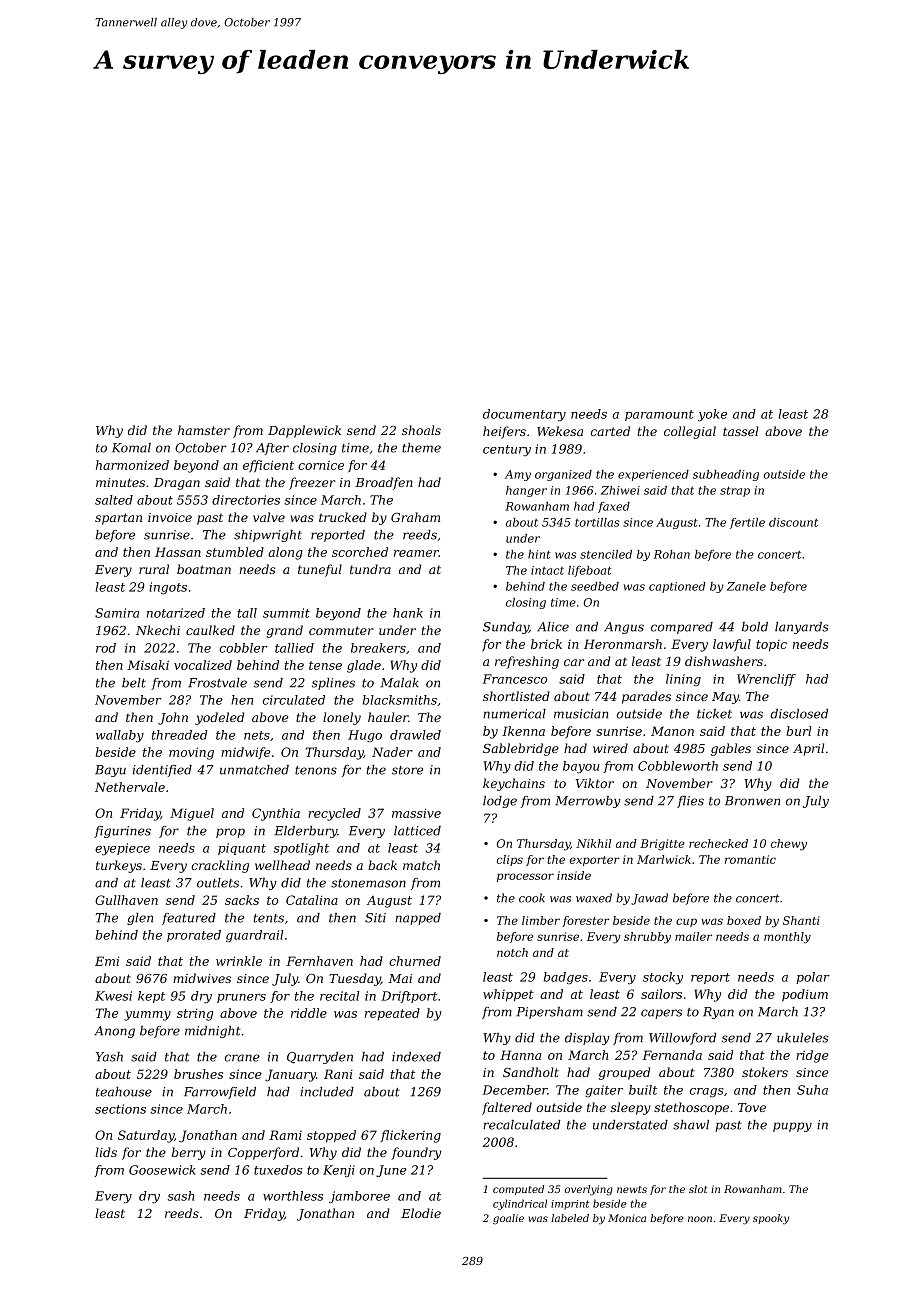 This screenshot has height=1308, width=924. I want to click on April, so click(808, 749).
